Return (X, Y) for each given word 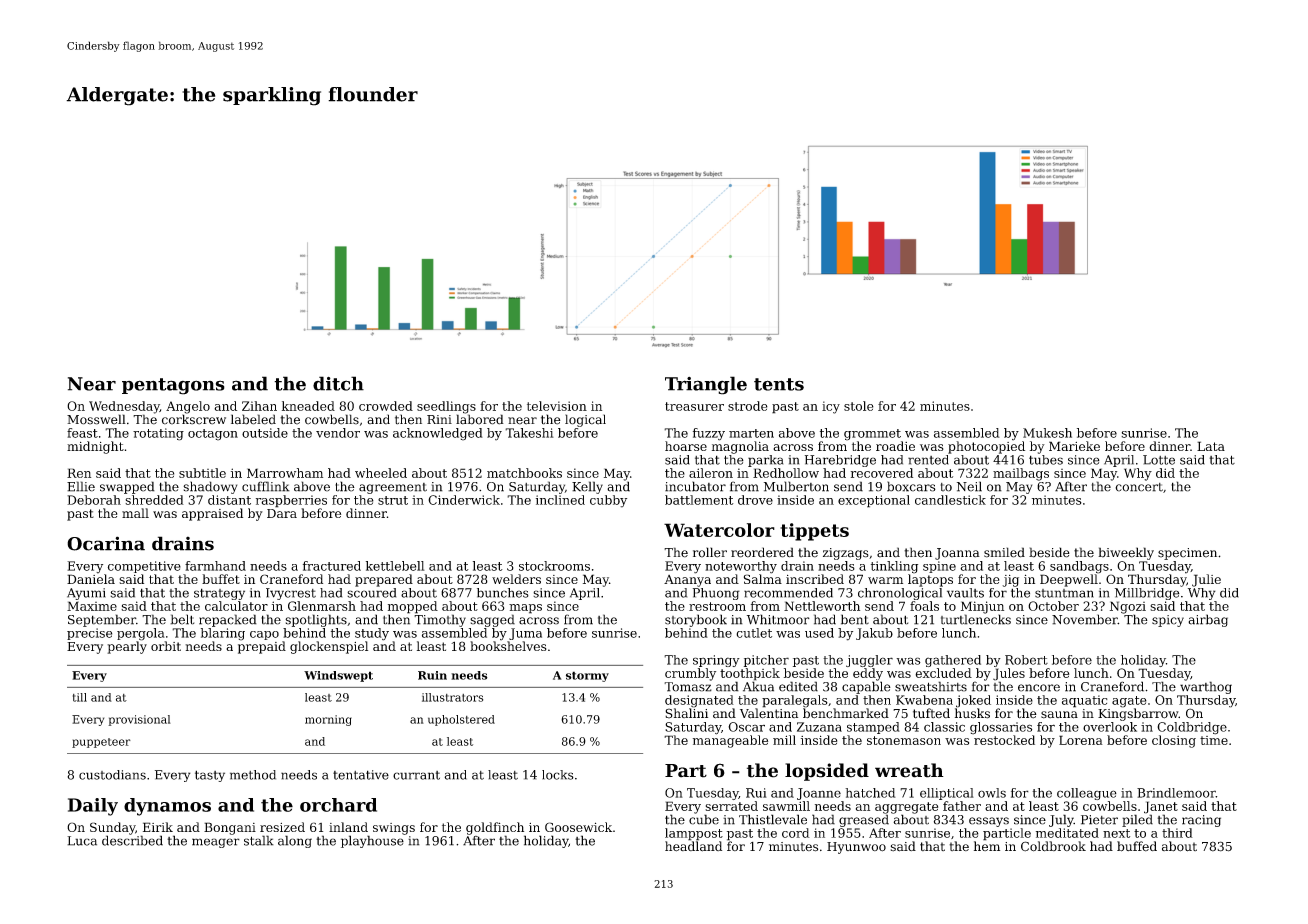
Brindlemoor (1176, 793)
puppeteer (101, 743)
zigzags (846, 554)
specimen (1187, 554)
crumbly (690, 674)
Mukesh (1047, 433)
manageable (730, 741)
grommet (872, 435)
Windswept (338, 676)
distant (229, 500)
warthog (1206, 687)
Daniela (91, 579)
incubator (695, 486)
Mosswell (96, 419)
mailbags (1021, 474)
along (295, 841)
